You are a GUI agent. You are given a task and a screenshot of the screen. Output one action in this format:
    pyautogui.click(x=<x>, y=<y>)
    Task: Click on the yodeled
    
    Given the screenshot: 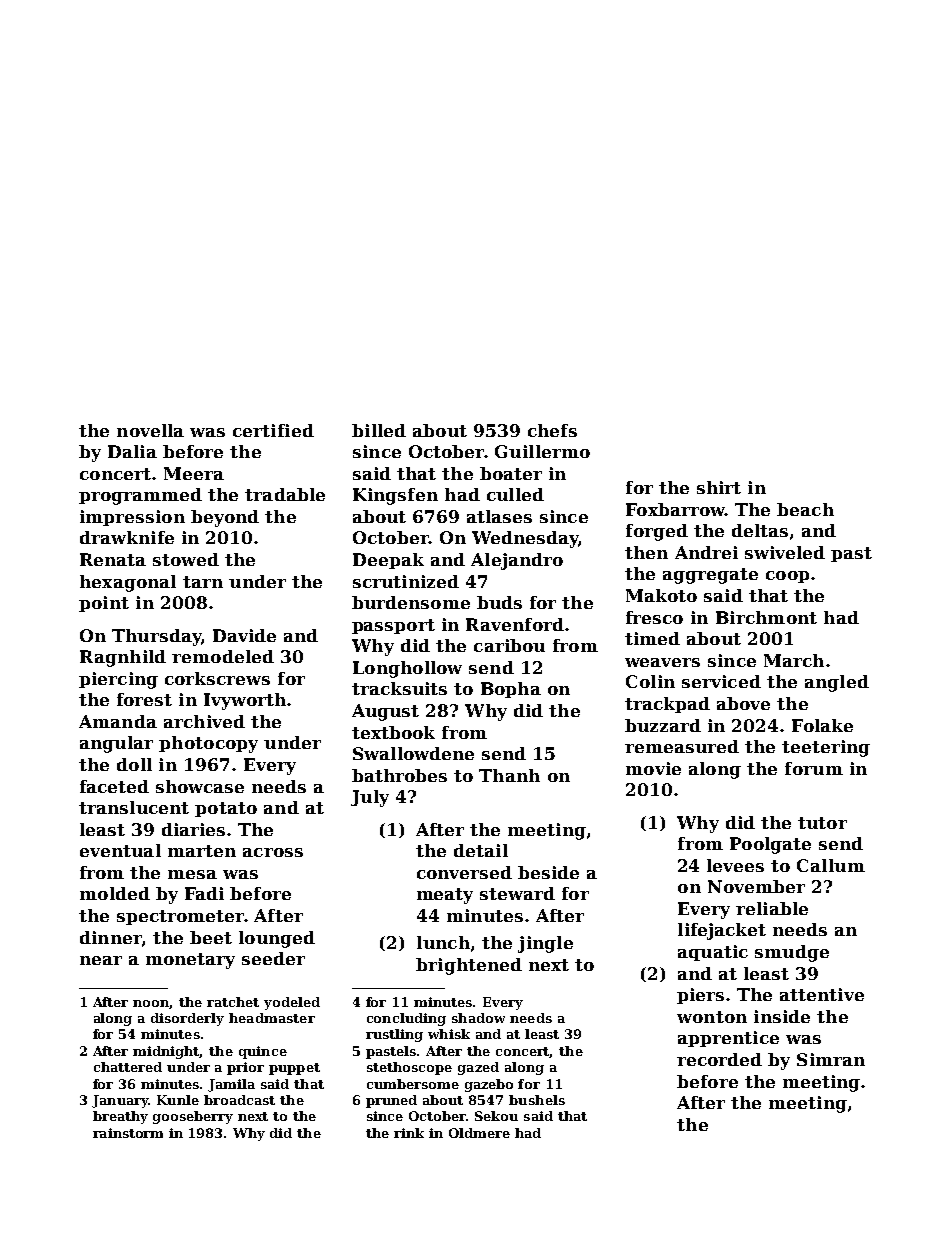 What is the action you would take?
    pyautogui.click(x=292, y=1003)
